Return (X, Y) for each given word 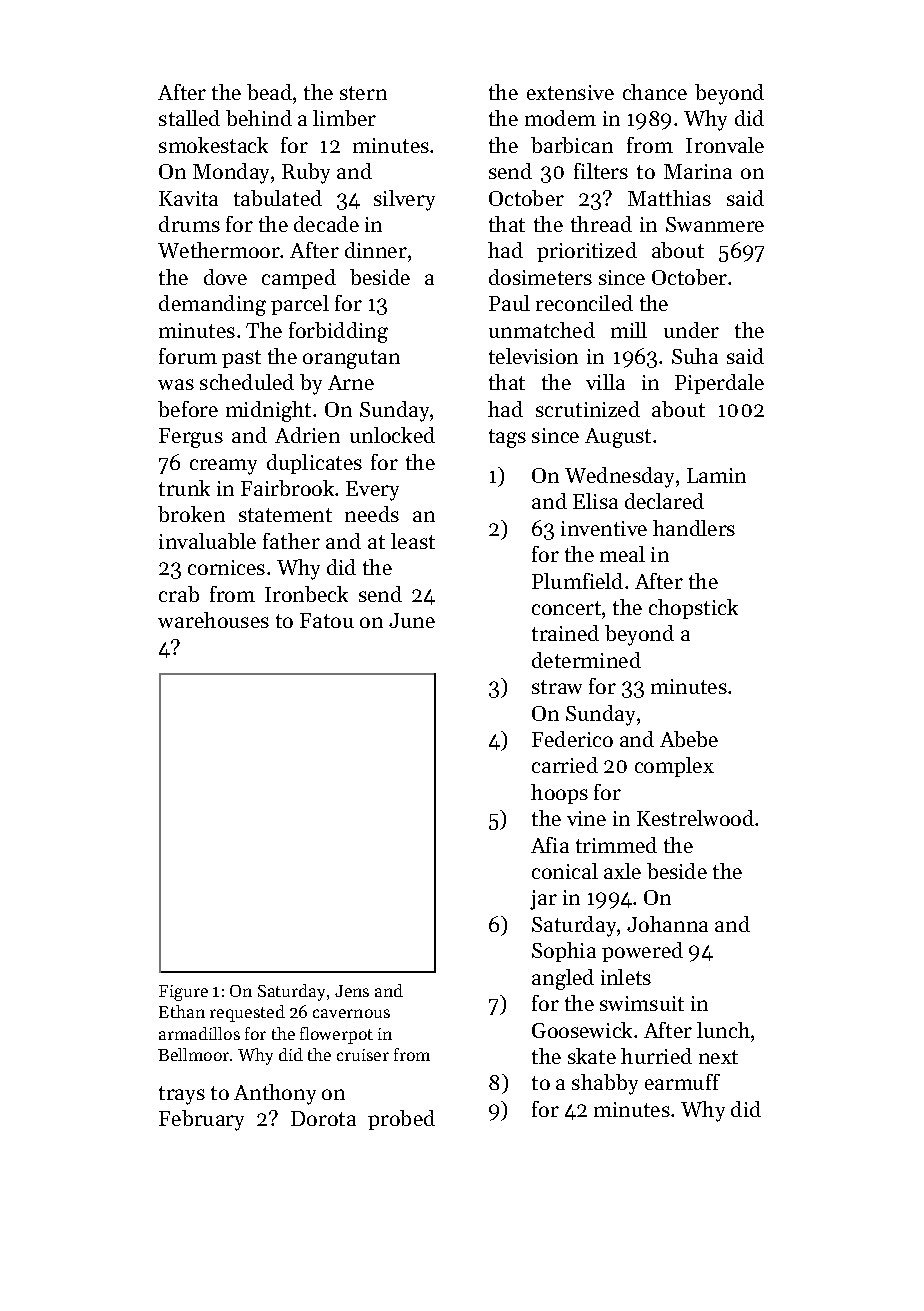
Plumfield (577, 581)
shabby (605, 1084)
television (533, 356)
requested (247, 1013)
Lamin (716, 475)
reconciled (584, 303)
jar (543, 900)
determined (586, 660)
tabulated (278, 198)
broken (191, 514)
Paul (509, 303)
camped (299, 279)
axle (622, 871)
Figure (183, 993)
